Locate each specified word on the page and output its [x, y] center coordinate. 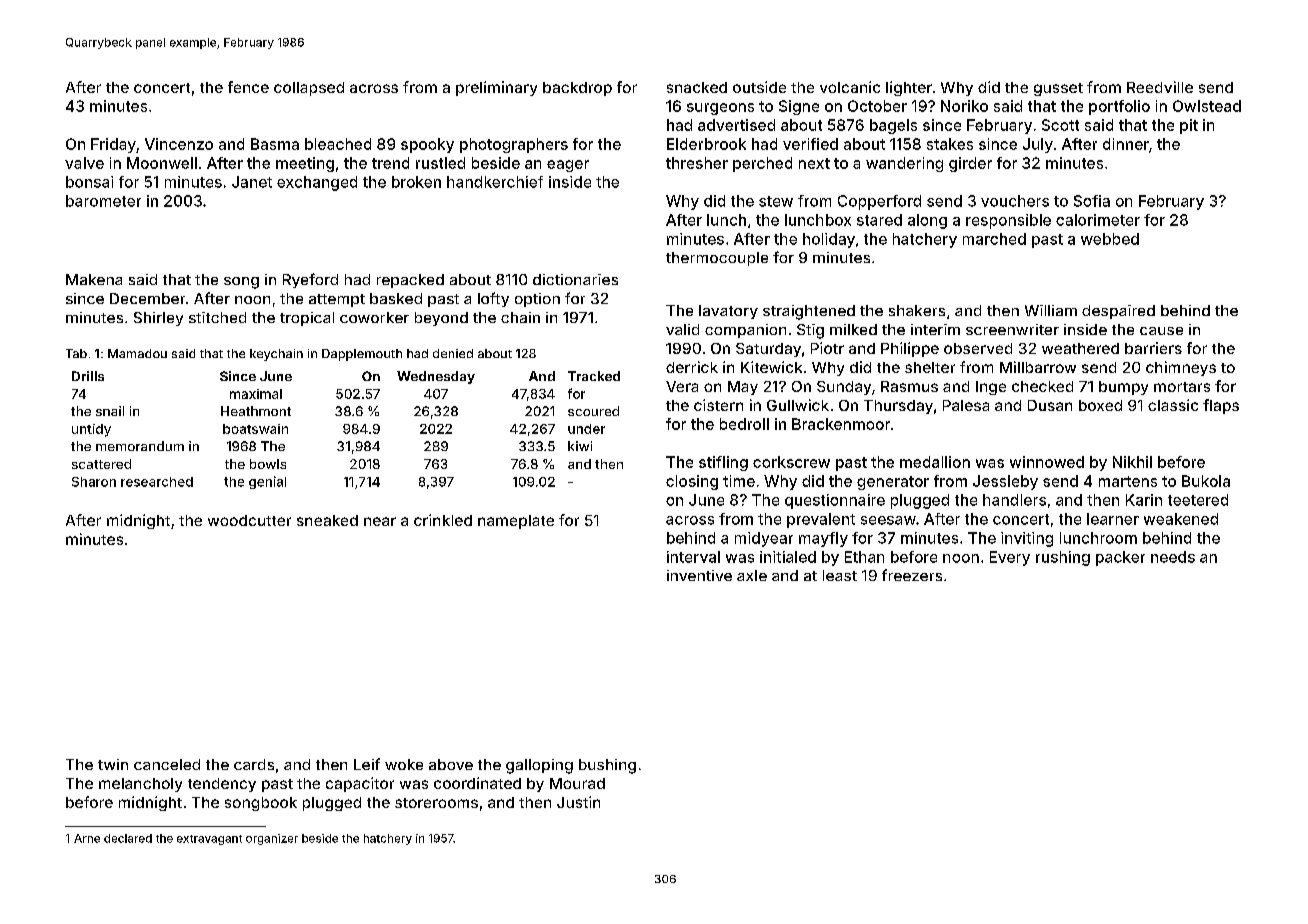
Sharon [94, 482]
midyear [764, 539]
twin [113, 764]
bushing [607, 766]
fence [248, 87]
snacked [697, 87]
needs [1173, 557]
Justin [578, 802]
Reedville [1160, 87]
